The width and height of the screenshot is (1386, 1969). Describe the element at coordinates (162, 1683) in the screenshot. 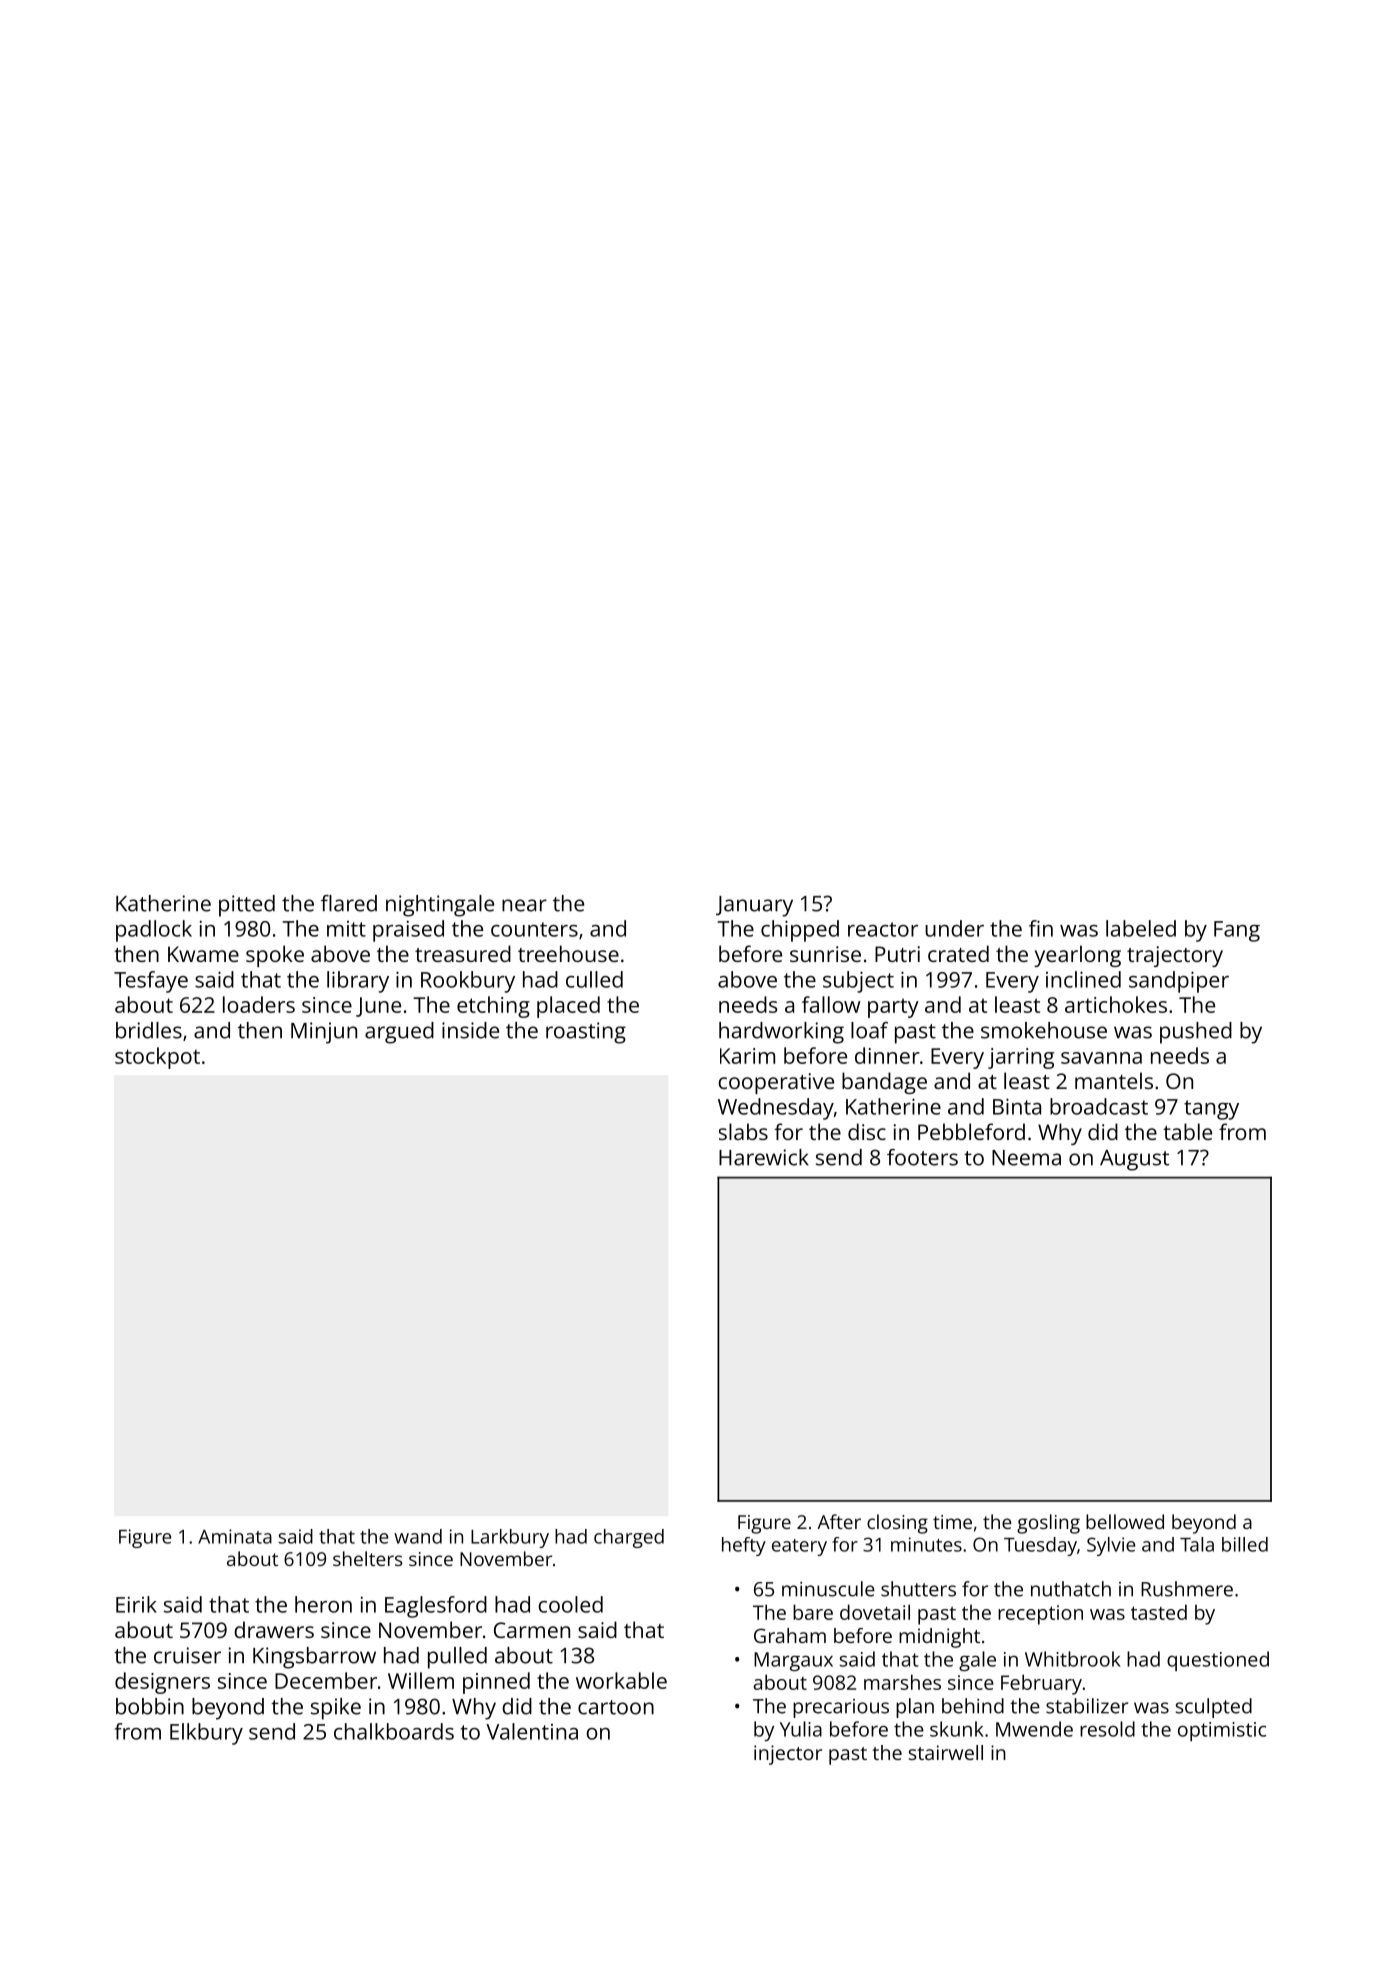

I see `designers` at that location.
